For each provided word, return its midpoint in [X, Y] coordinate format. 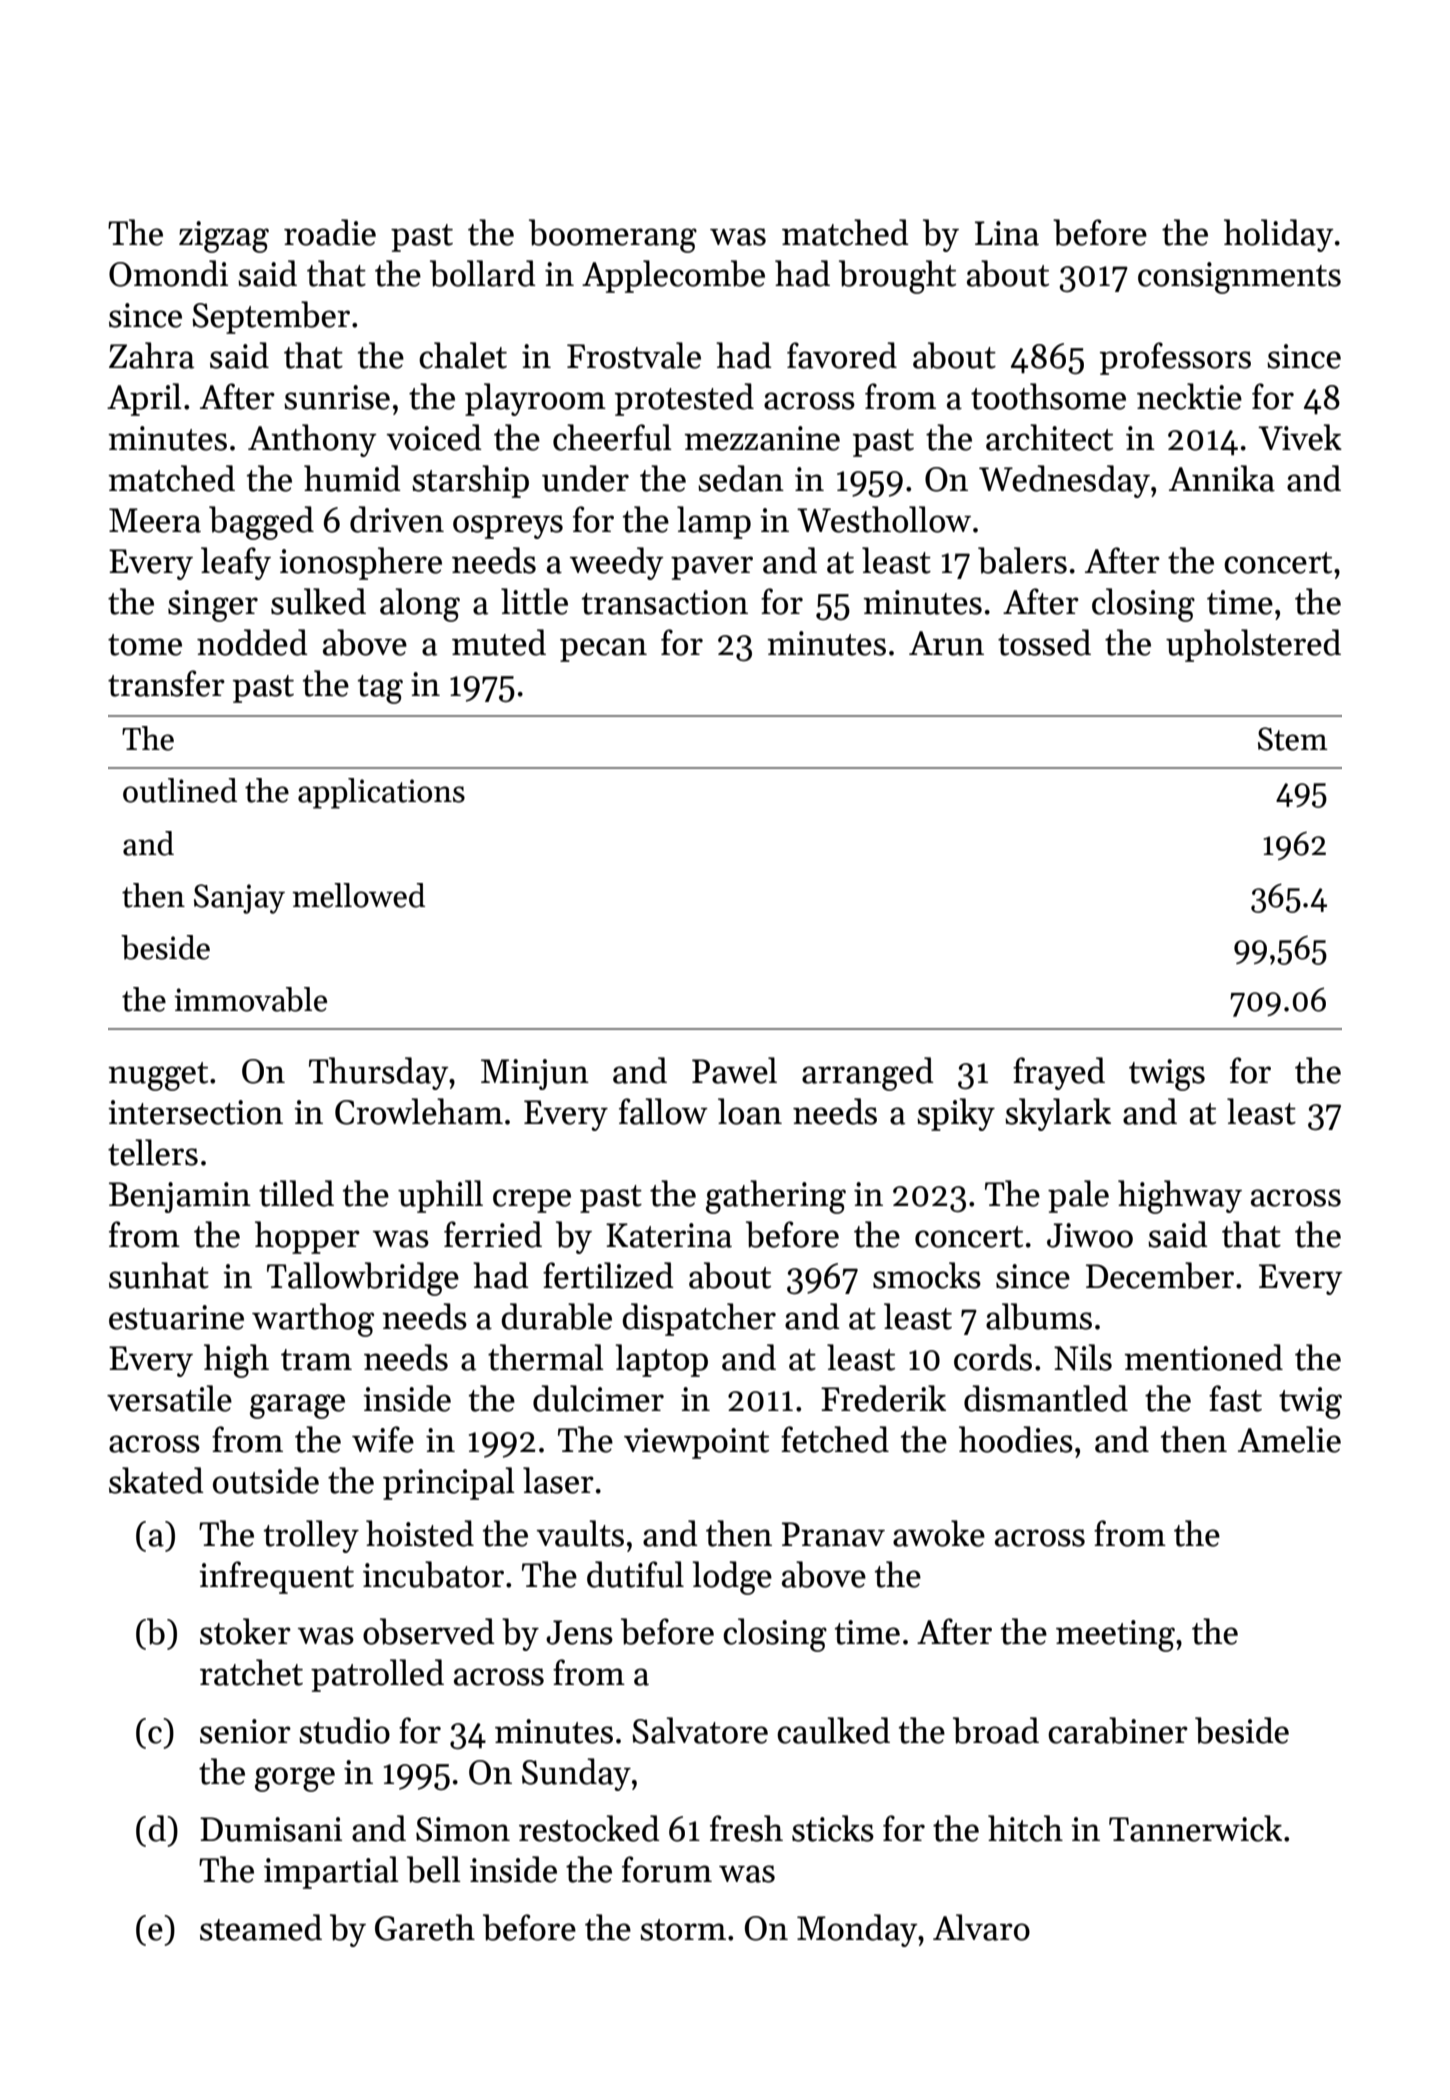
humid [352, 478]
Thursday [379, 1073]
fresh [746, 1828]
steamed [261, 1927]
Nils [1083, 1357]
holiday [1279, 235]
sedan [741, 478]
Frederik [883, 1398]
